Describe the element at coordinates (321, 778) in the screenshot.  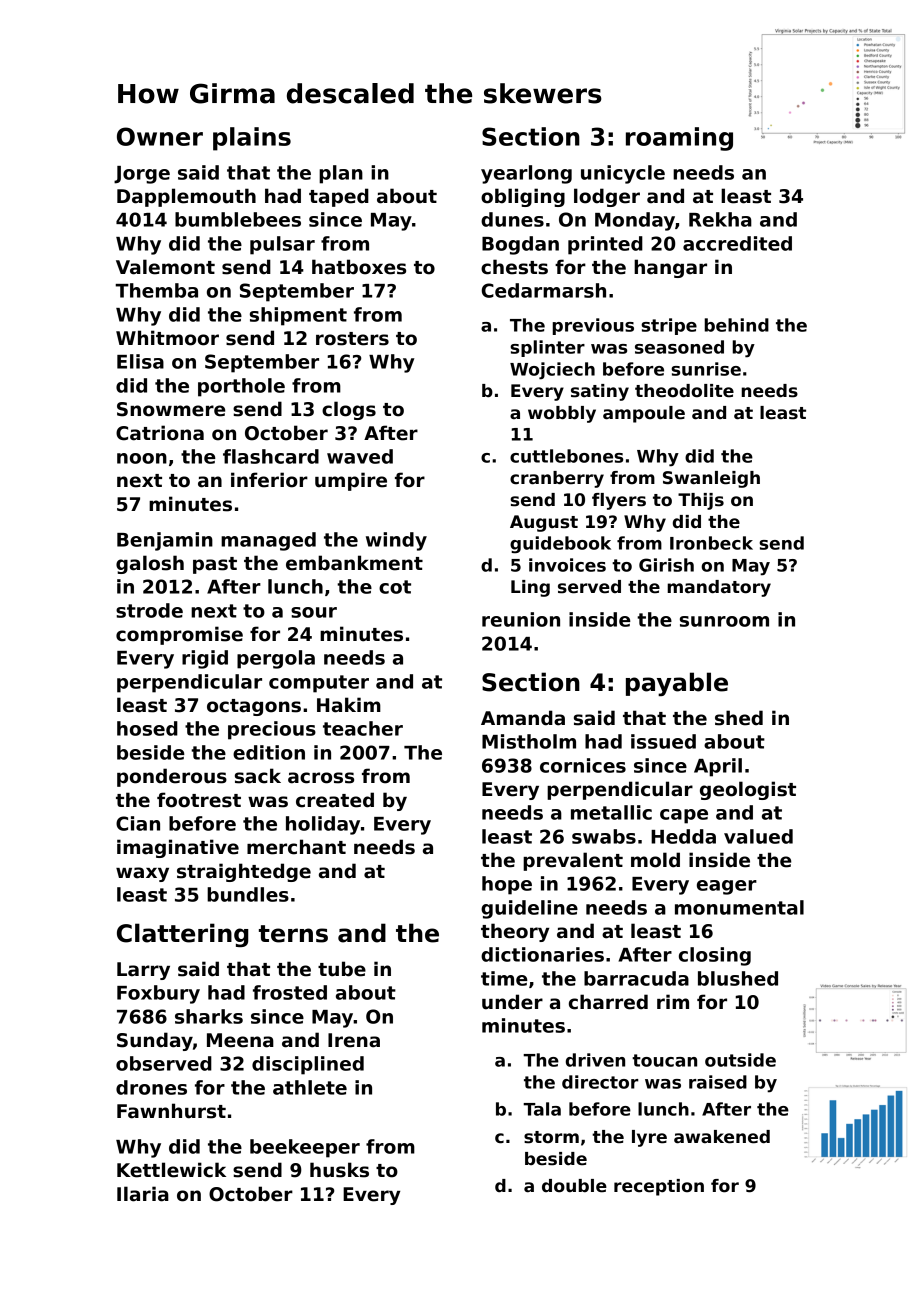
I see `across` at that location.
